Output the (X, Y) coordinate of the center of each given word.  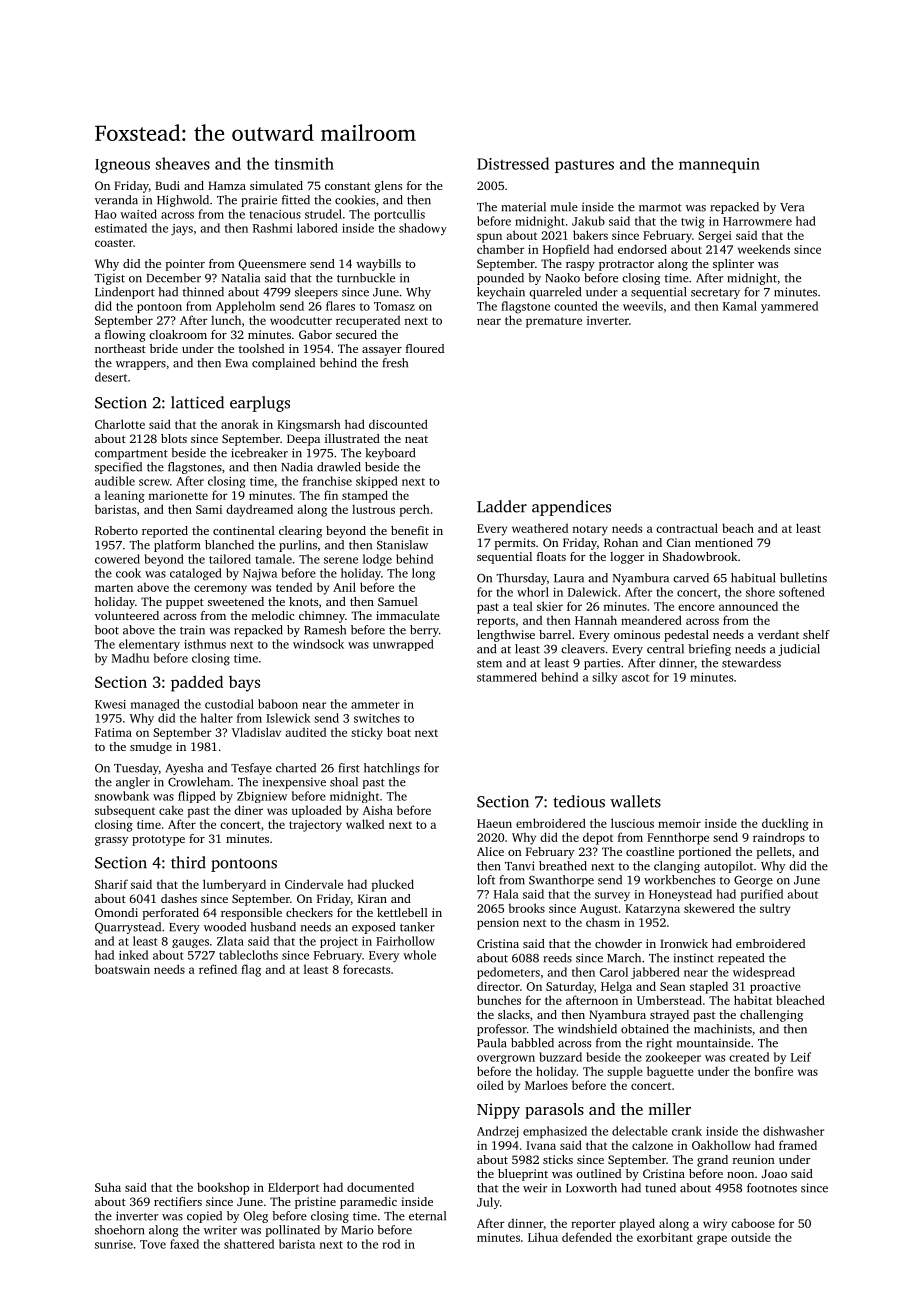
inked (133, 955)
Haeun (494, 823)
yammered (789, 307)
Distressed (513, 163)
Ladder (502, 506)
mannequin (719, 165)
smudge (151, 748)
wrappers (141, 365)
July (488, 1203)
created (749, 1057)
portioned (705, 853)
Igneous (122, 166)
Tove (153, 1244)
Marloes (546, 1085)
